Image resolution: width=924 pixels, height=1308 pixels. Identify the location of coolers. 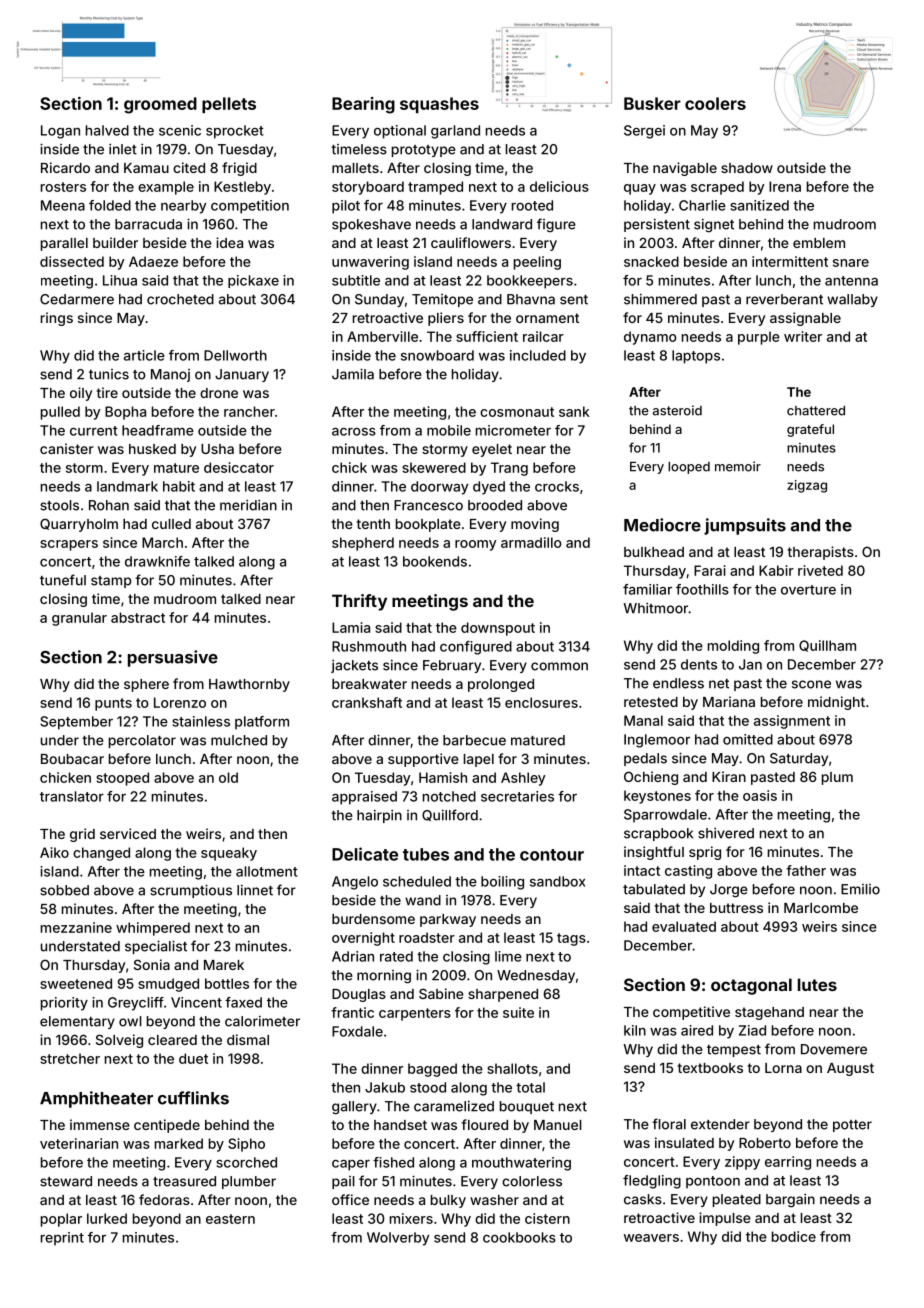
(715, 103).
